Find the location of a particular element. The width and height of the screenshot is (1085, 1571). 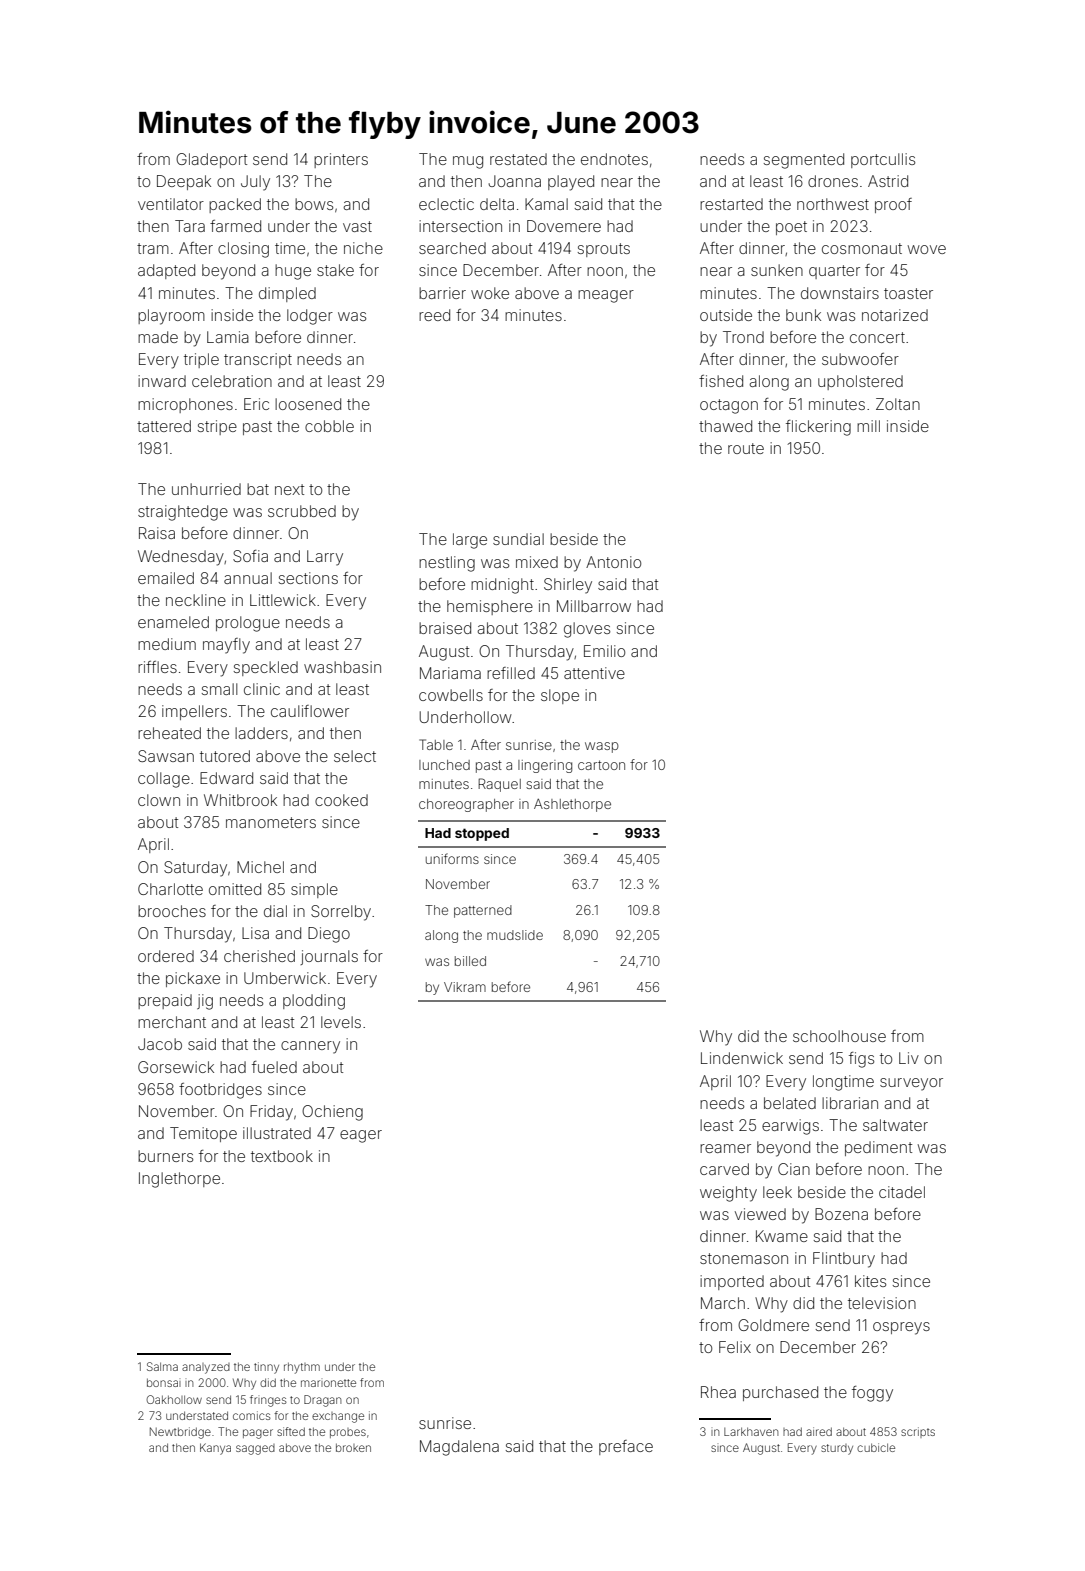

Kanya is located at coordinates (215, 1449).
